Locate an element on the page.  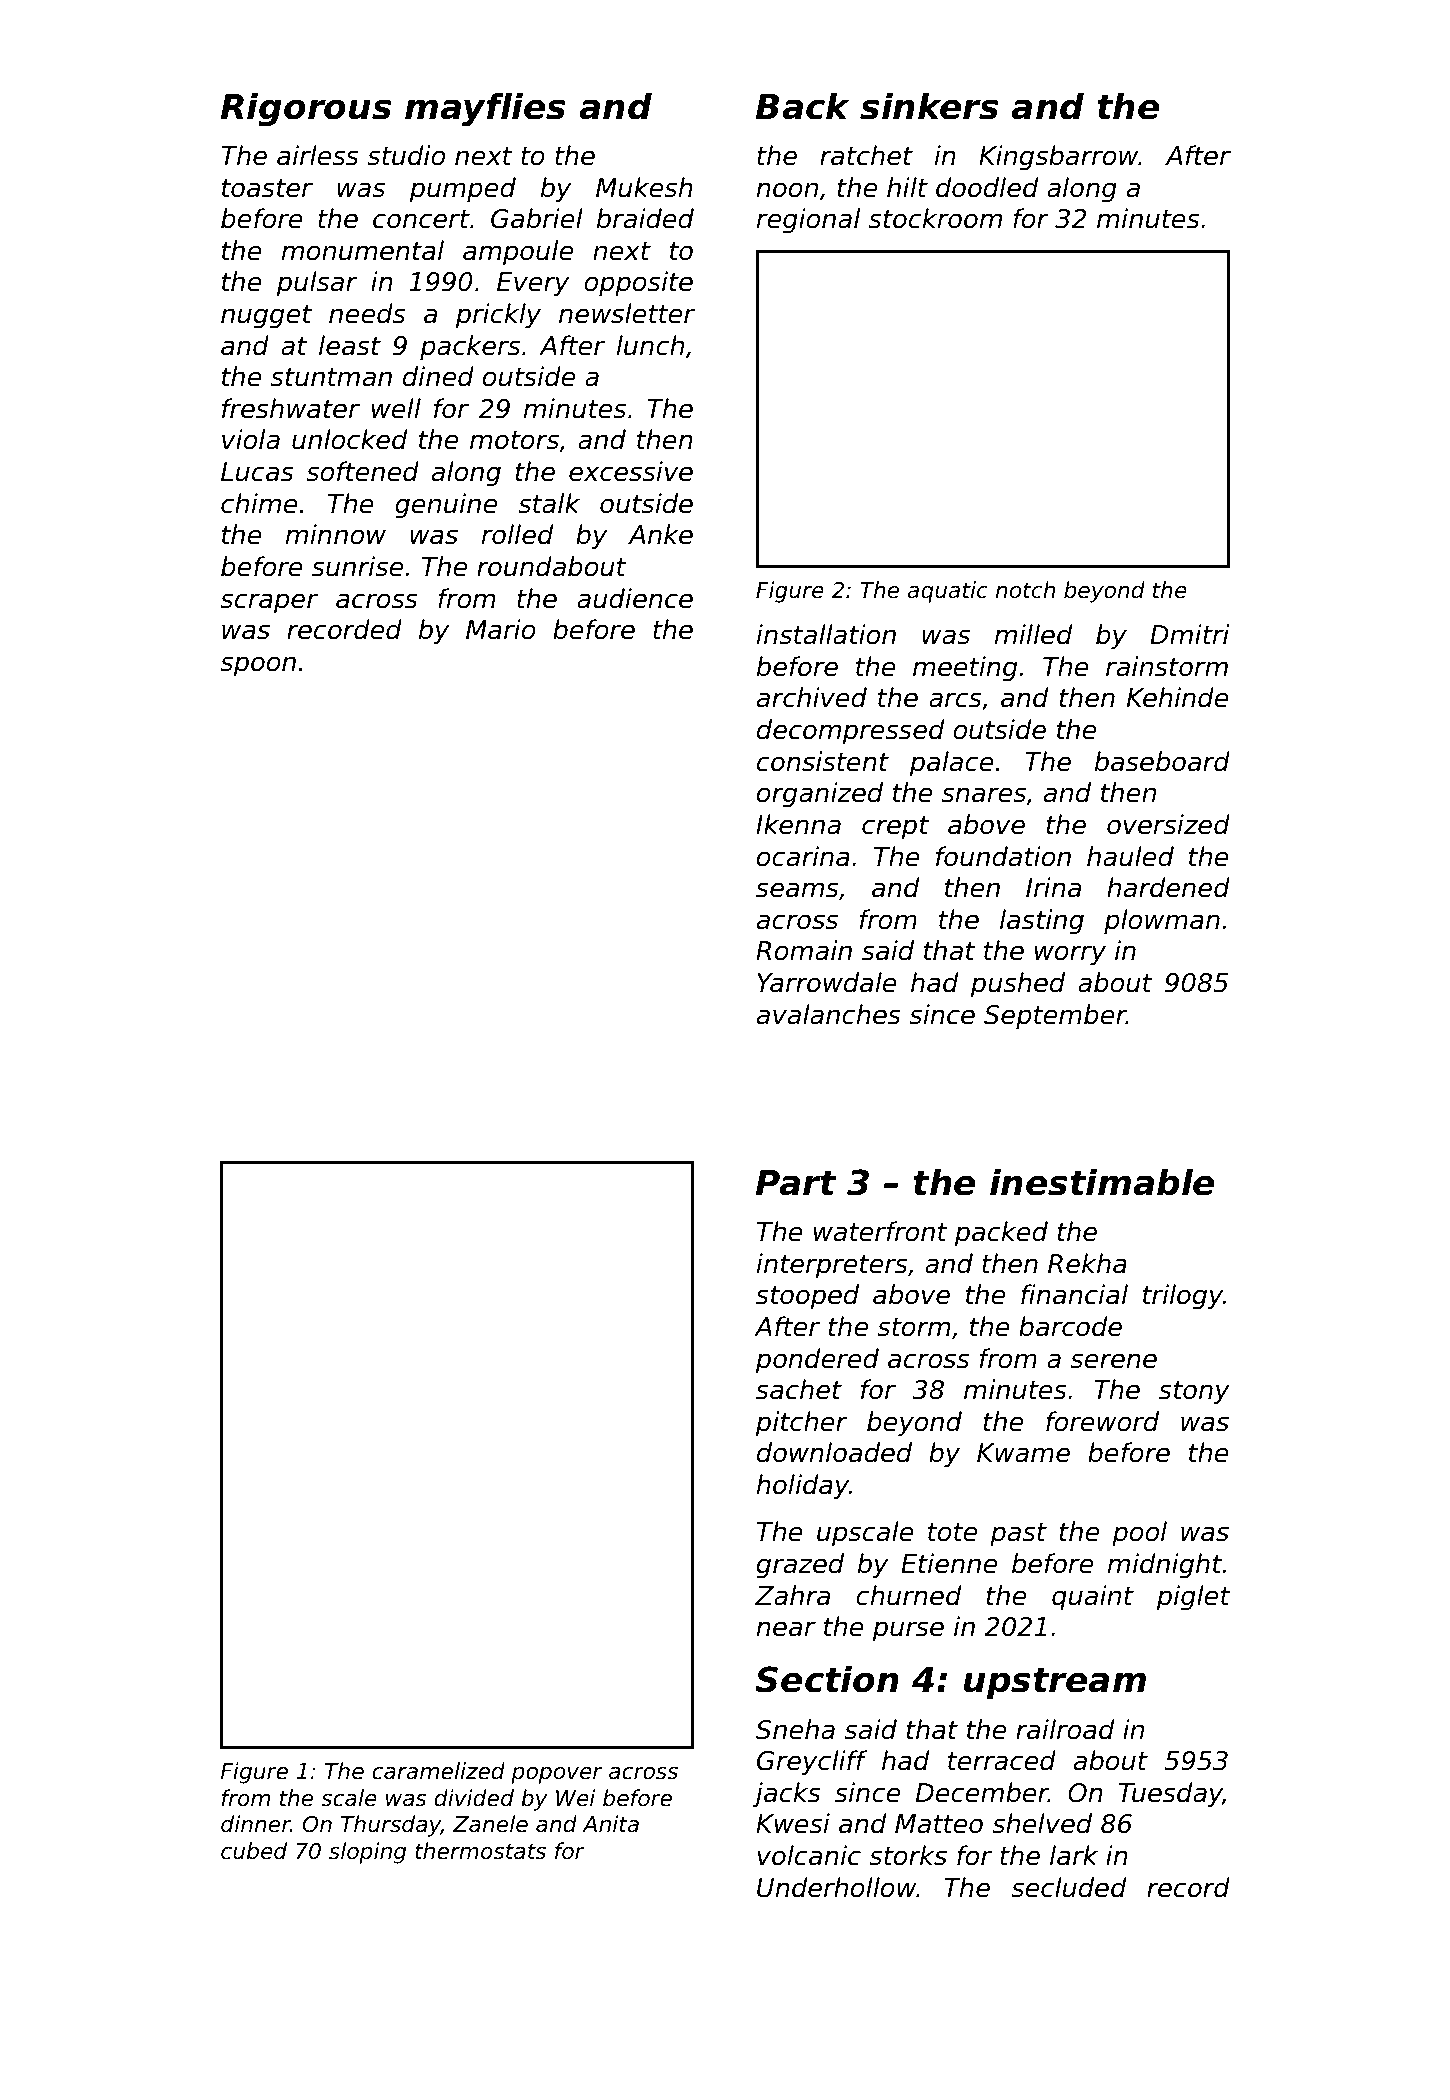
noon is located at coordinates (787, 190).
